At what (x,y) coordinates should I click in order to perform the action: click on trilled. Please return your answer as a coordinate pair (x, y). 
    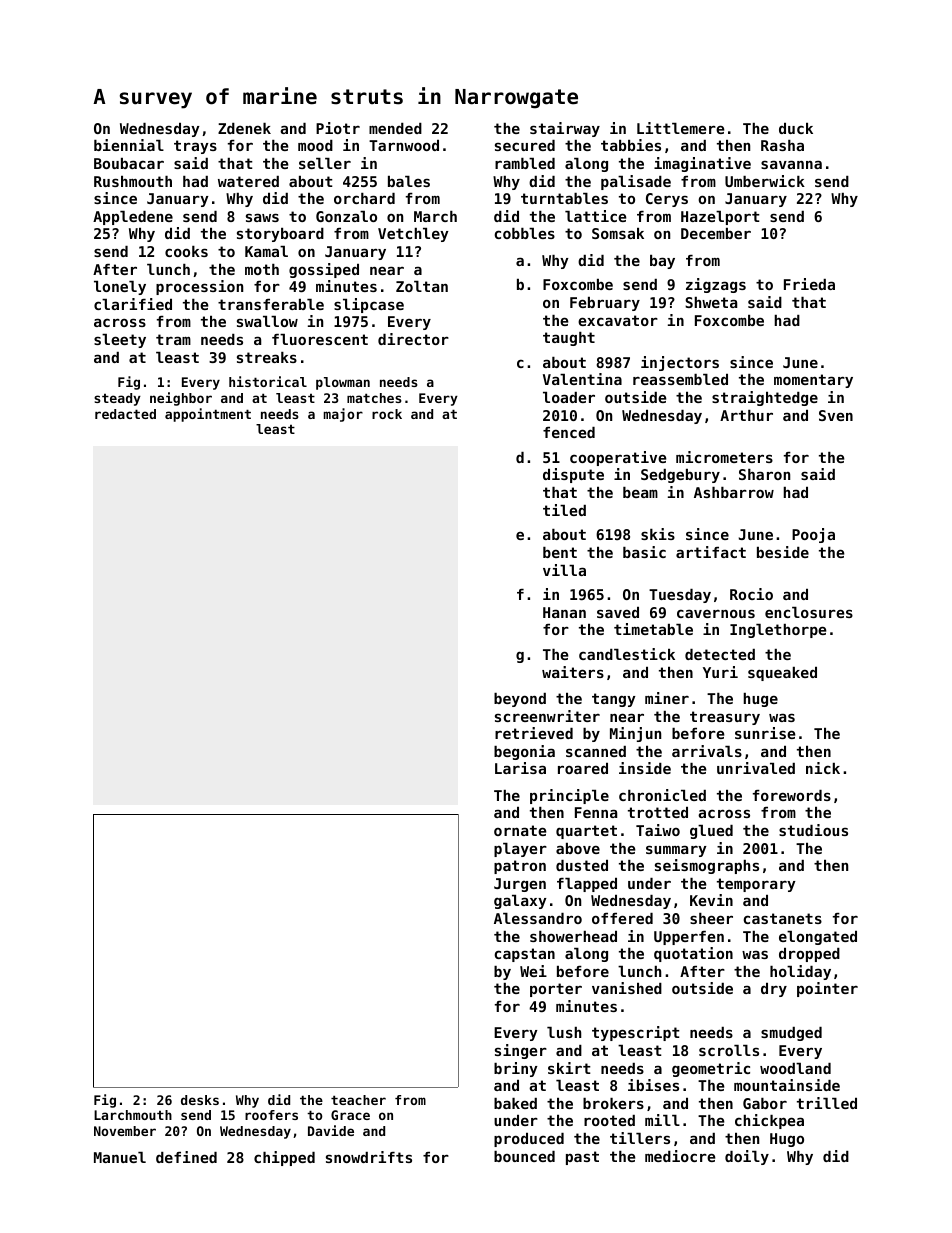
    Looking at the image, I should click on (827, 1103).
